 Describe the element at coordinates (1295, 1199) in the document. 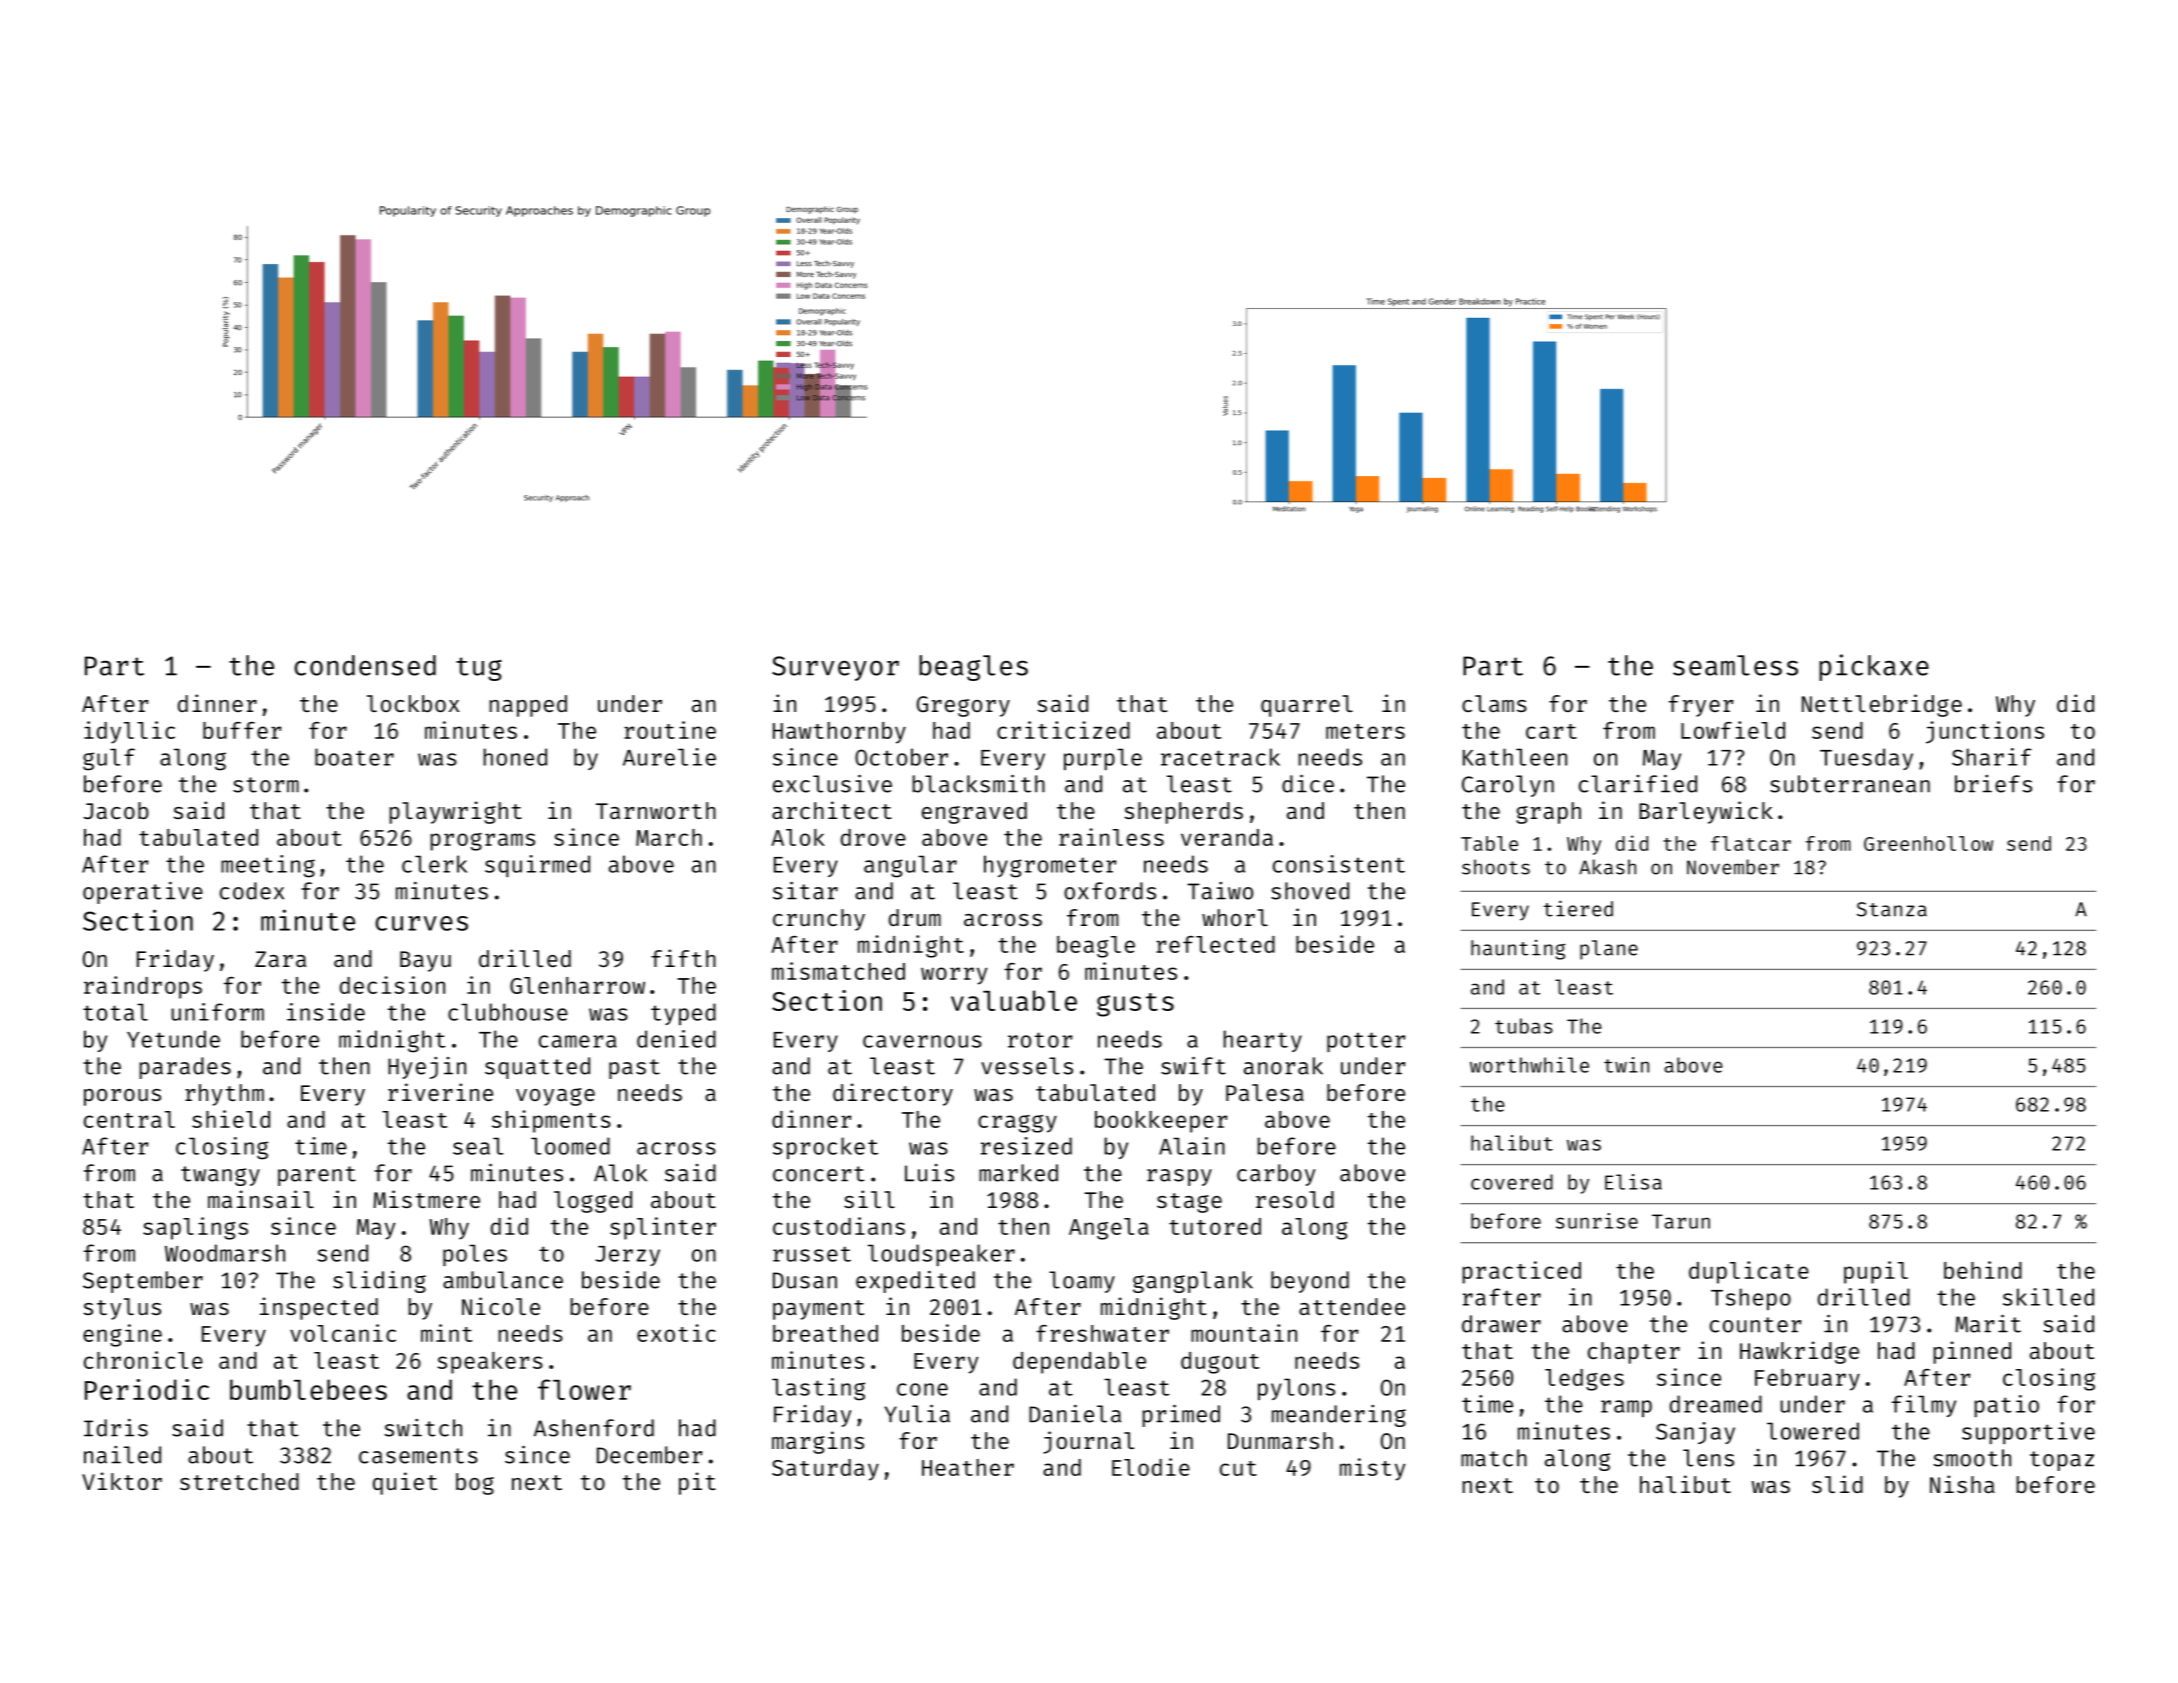

I see `resold` at that location.
